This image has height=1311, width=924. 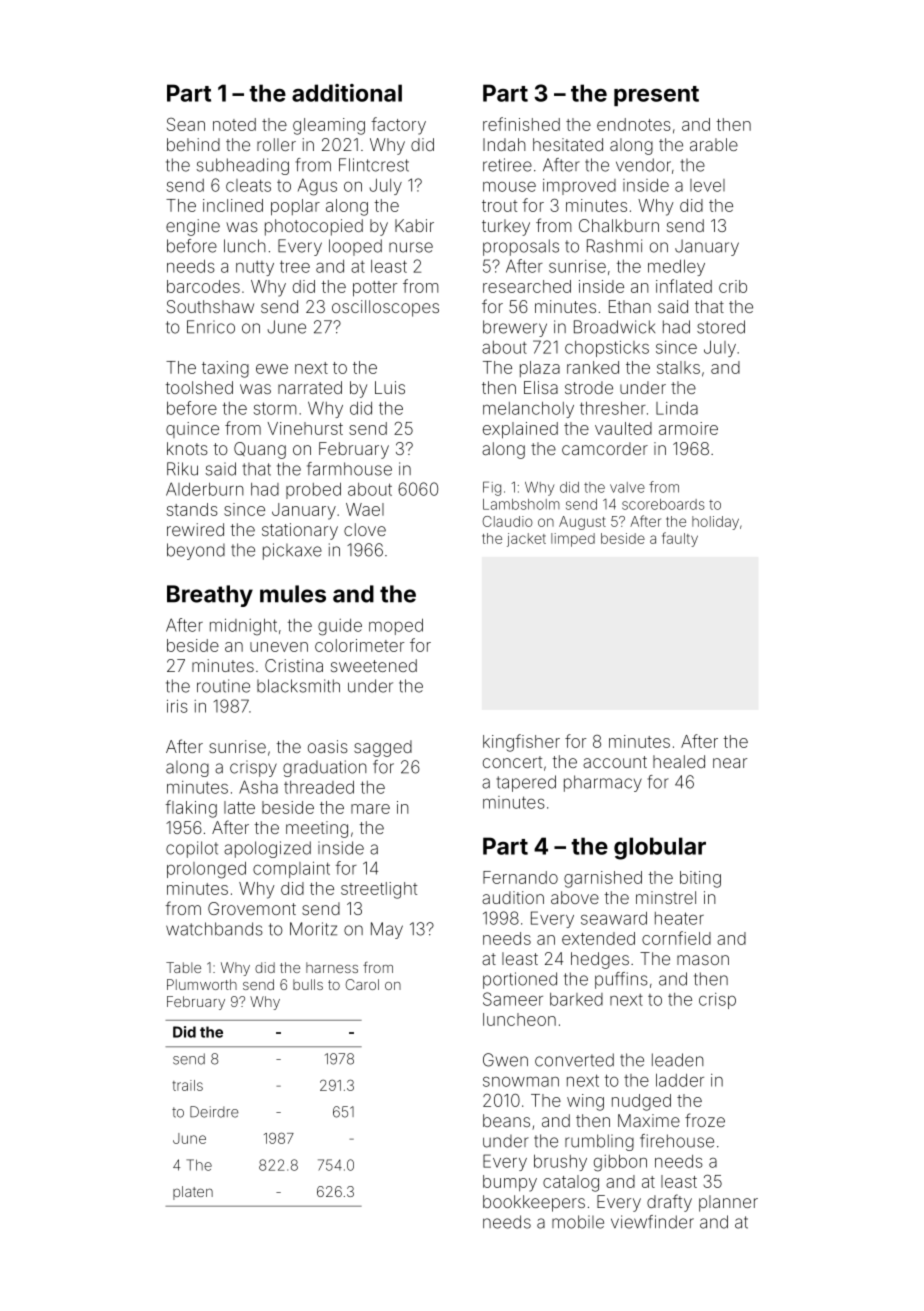 What do you see at coordinates (512, 762) in the image?
I see `concert` at bounding box center [512, 762].
